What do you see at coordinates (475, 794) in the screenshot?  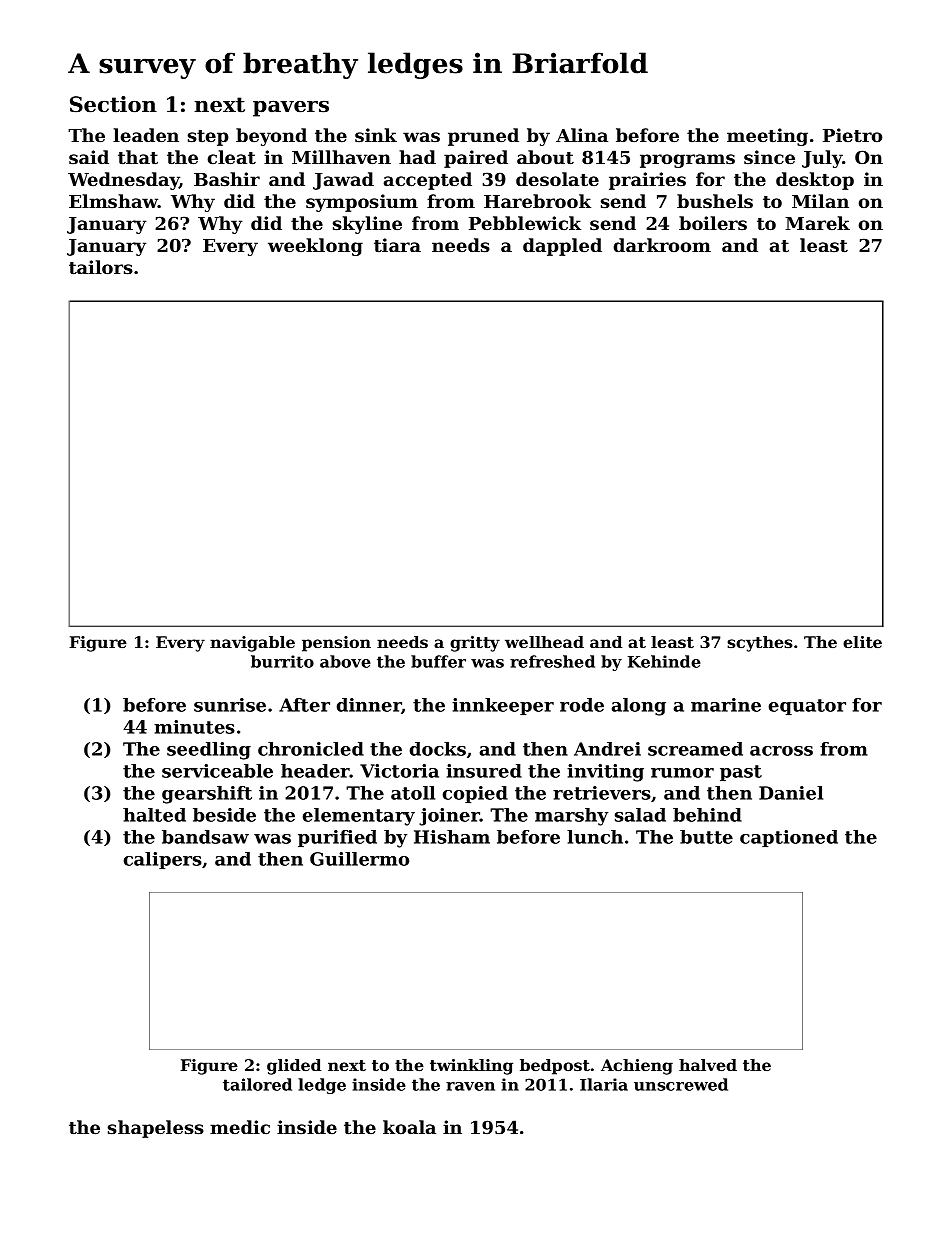 I see `copied` at bounding box center [475, 794].
